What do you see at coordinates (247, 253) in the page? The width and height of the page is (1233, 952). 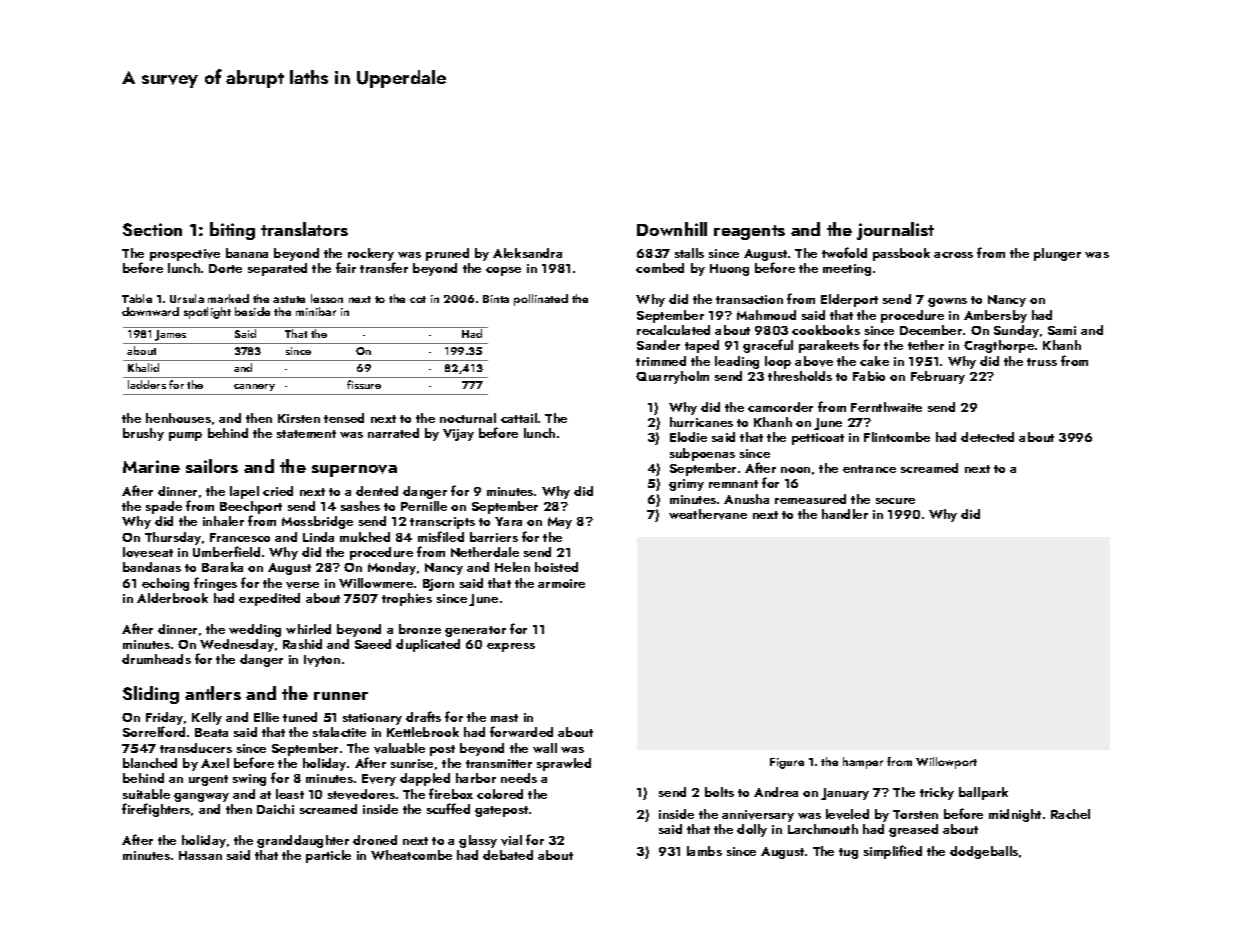 I see `banana` at bounding box center [247, 253].
